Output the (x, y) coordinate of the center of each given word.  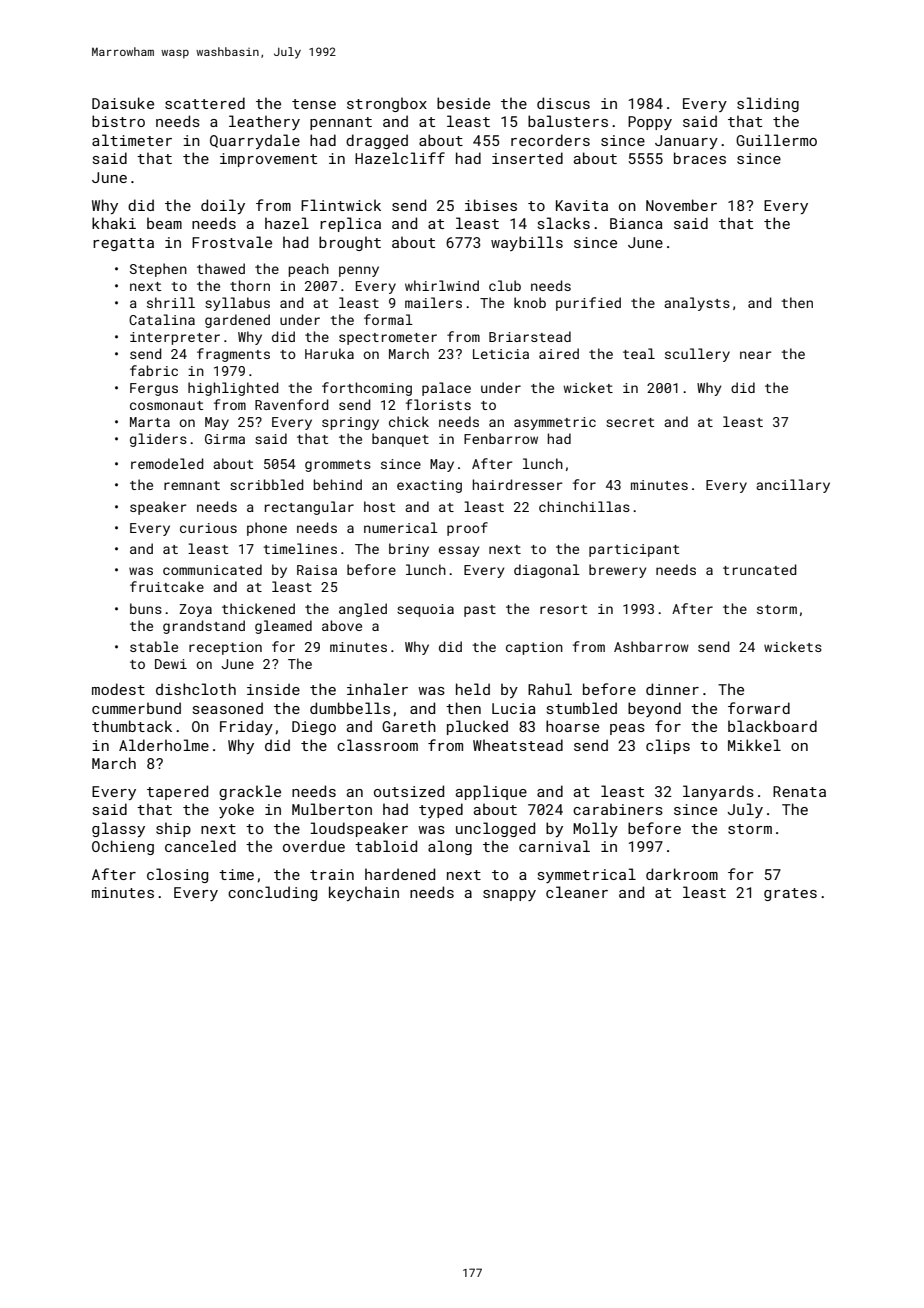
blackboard (772, 726)
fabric (154, 370)
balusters (568, 121)
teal (639, 353)
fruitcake (167, 586)
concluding (272, 893)
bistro (118, 121)
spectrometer (388, 339)
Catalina (162, 319)
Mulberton (332, 809)
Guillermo (776, 140)
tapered (177, 792)
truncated (760, 569)
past (480, 611)
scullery (697, 355)
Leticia (501, 354)
